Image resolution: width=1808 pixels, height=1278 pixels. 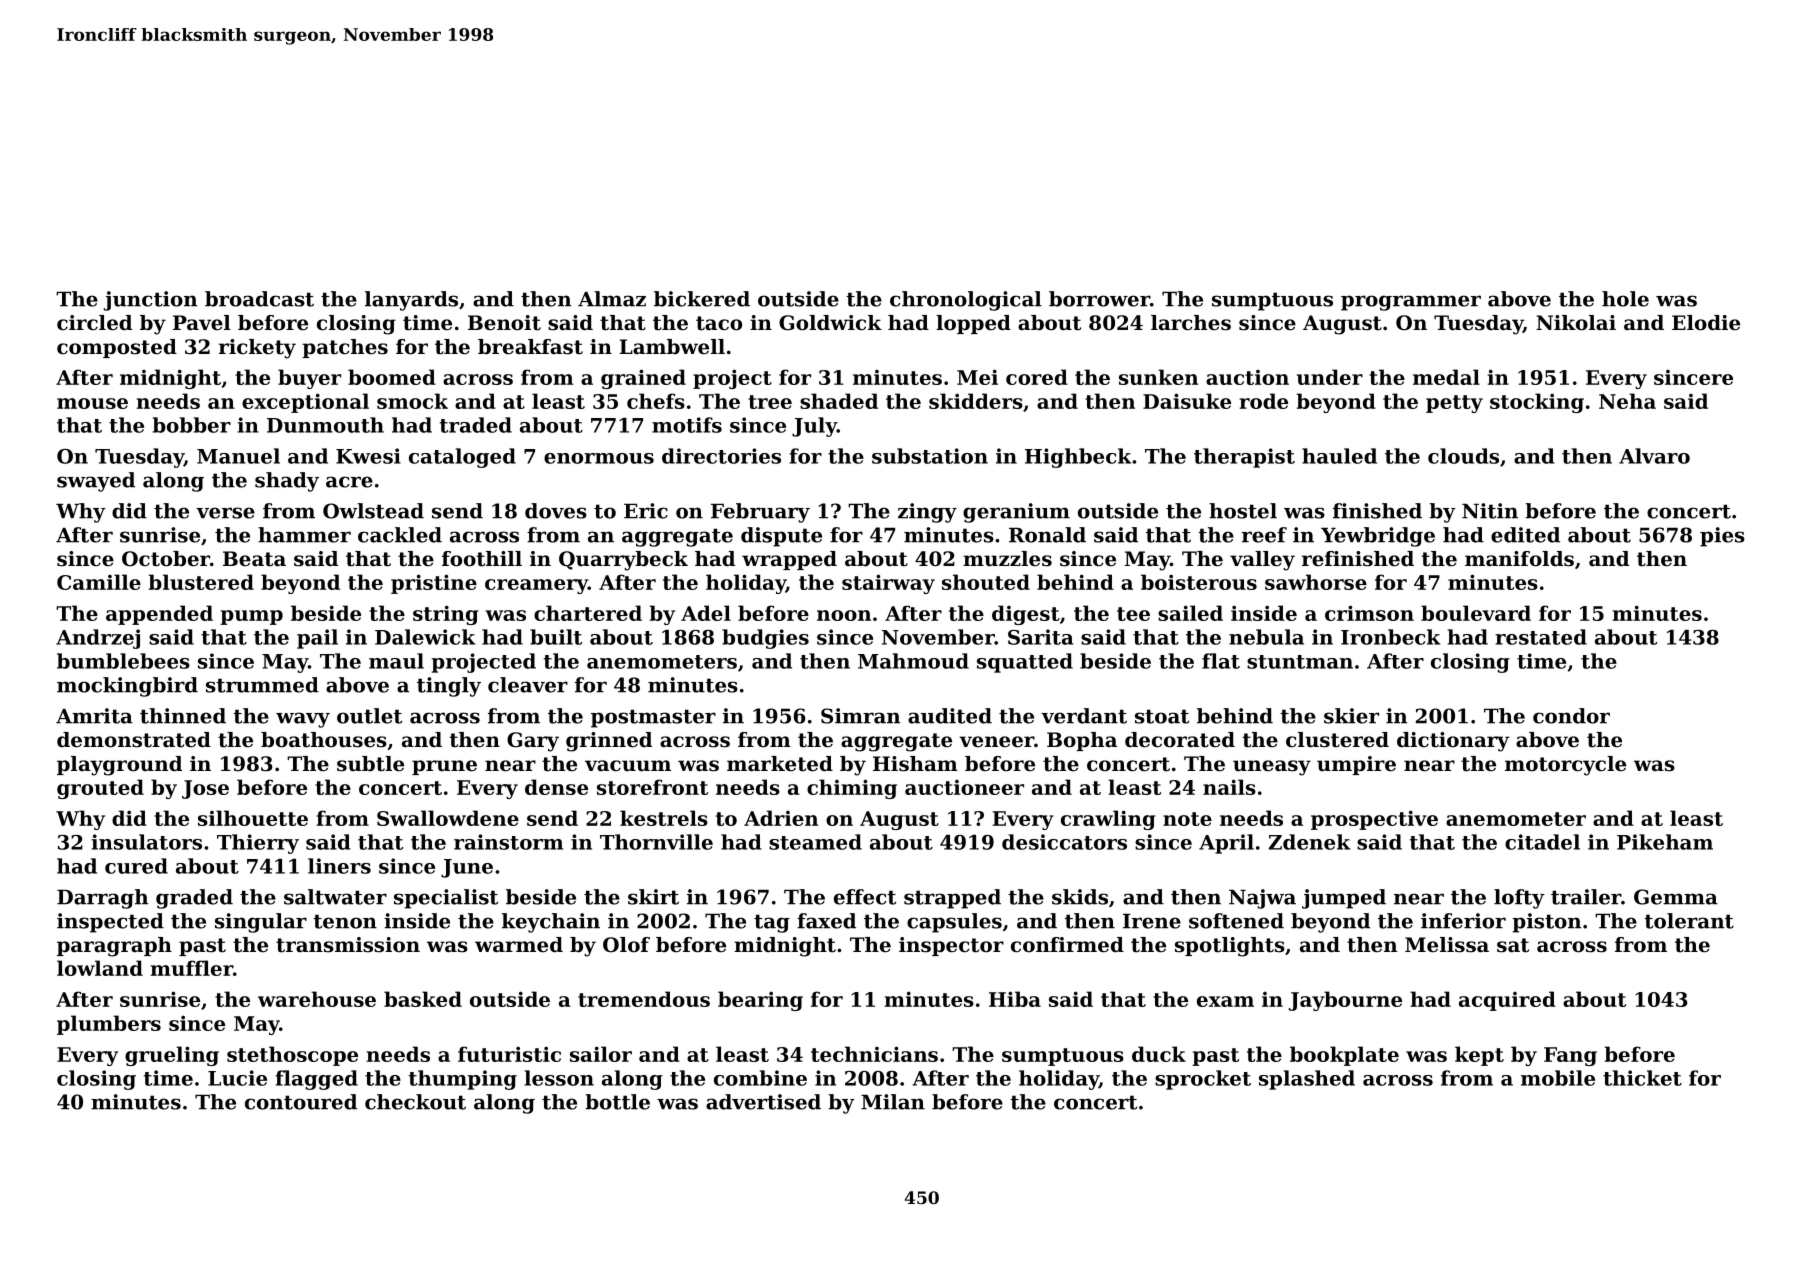 I want to click on broadcast, so click(x=259, y=299).
